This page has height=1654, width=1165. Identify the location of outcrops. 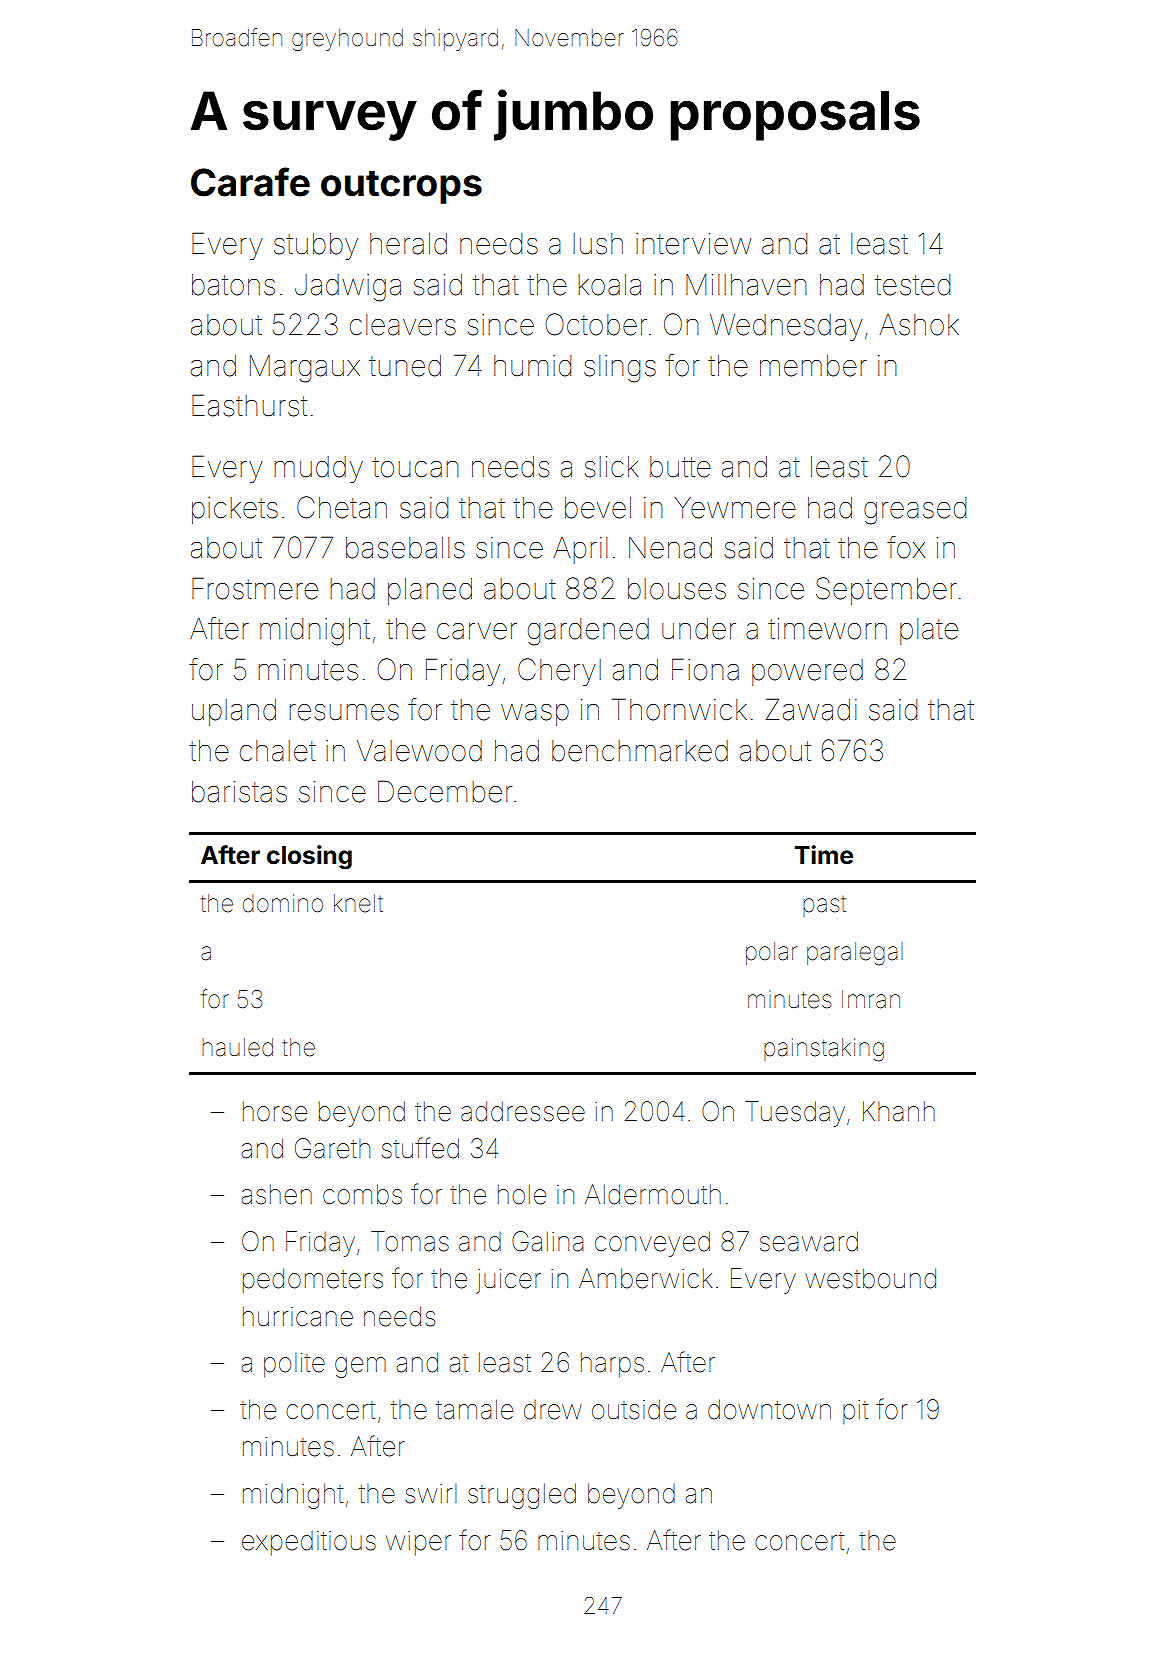
(401, 187).
